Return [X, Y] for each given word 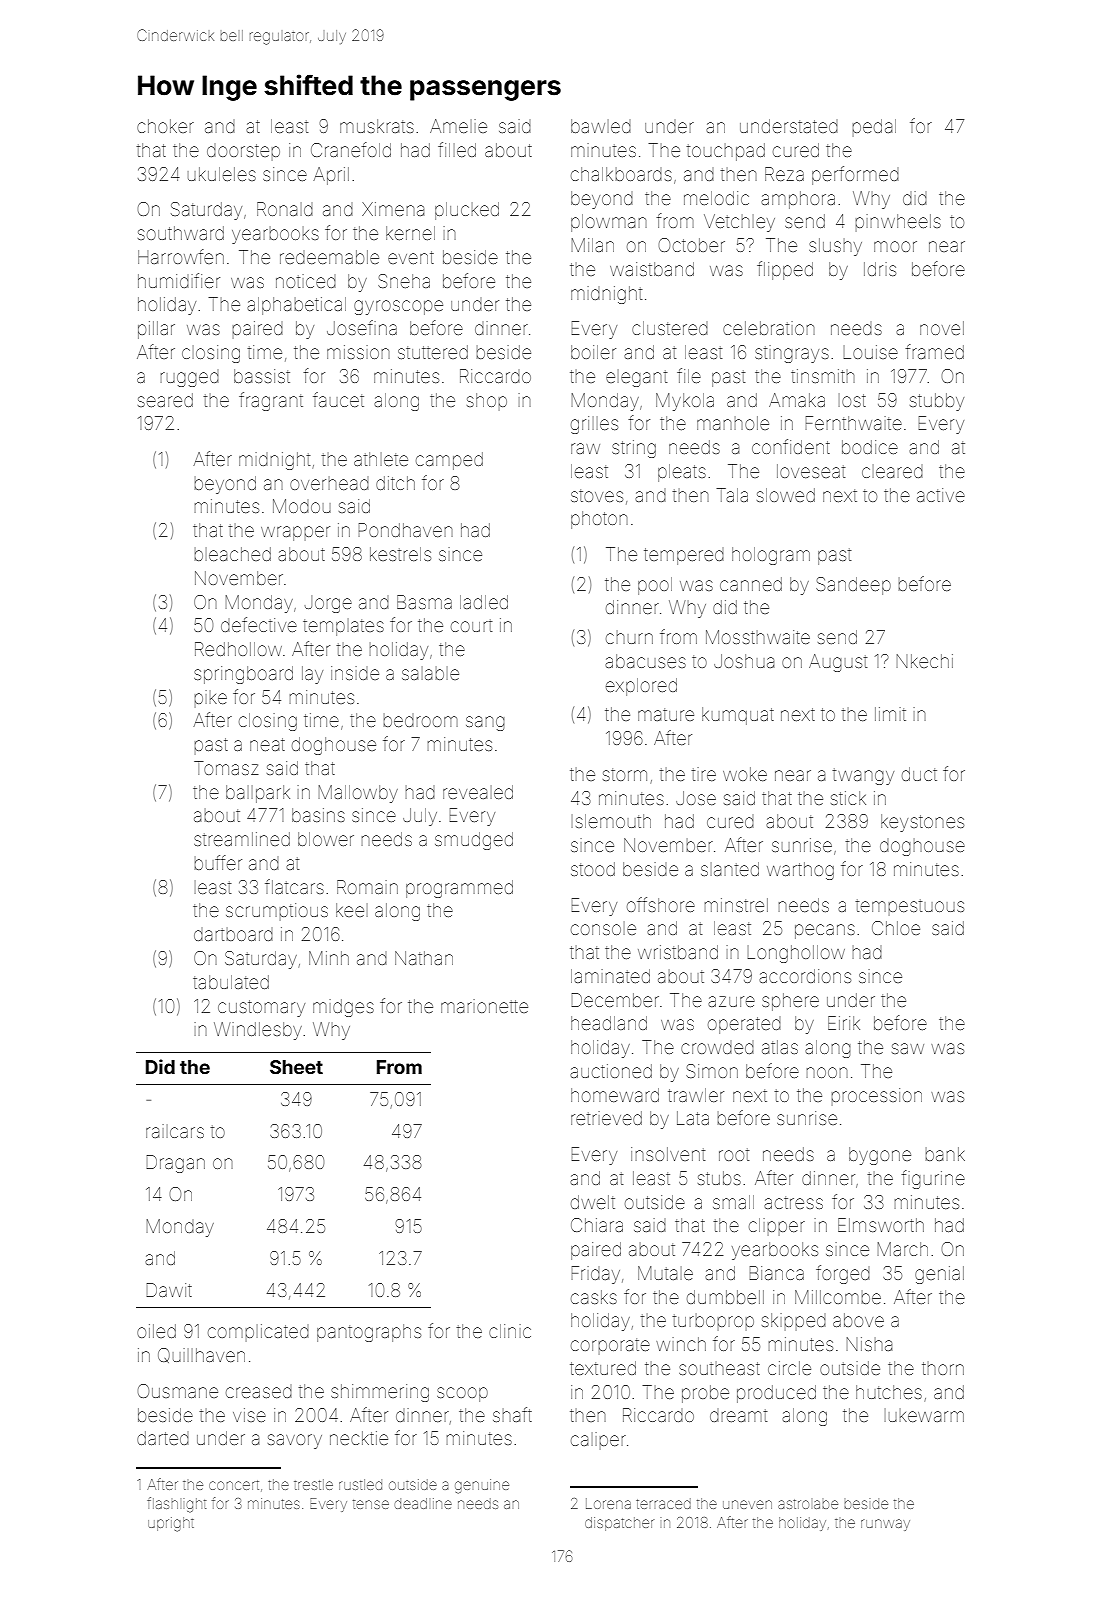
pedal [874, 127]
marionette [484, 1006]
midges [343, 1008]
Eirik [844, 1023]
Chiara [597, 1225]
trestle [313, 1484]
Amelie [458, 126]
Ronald [285, 209]
